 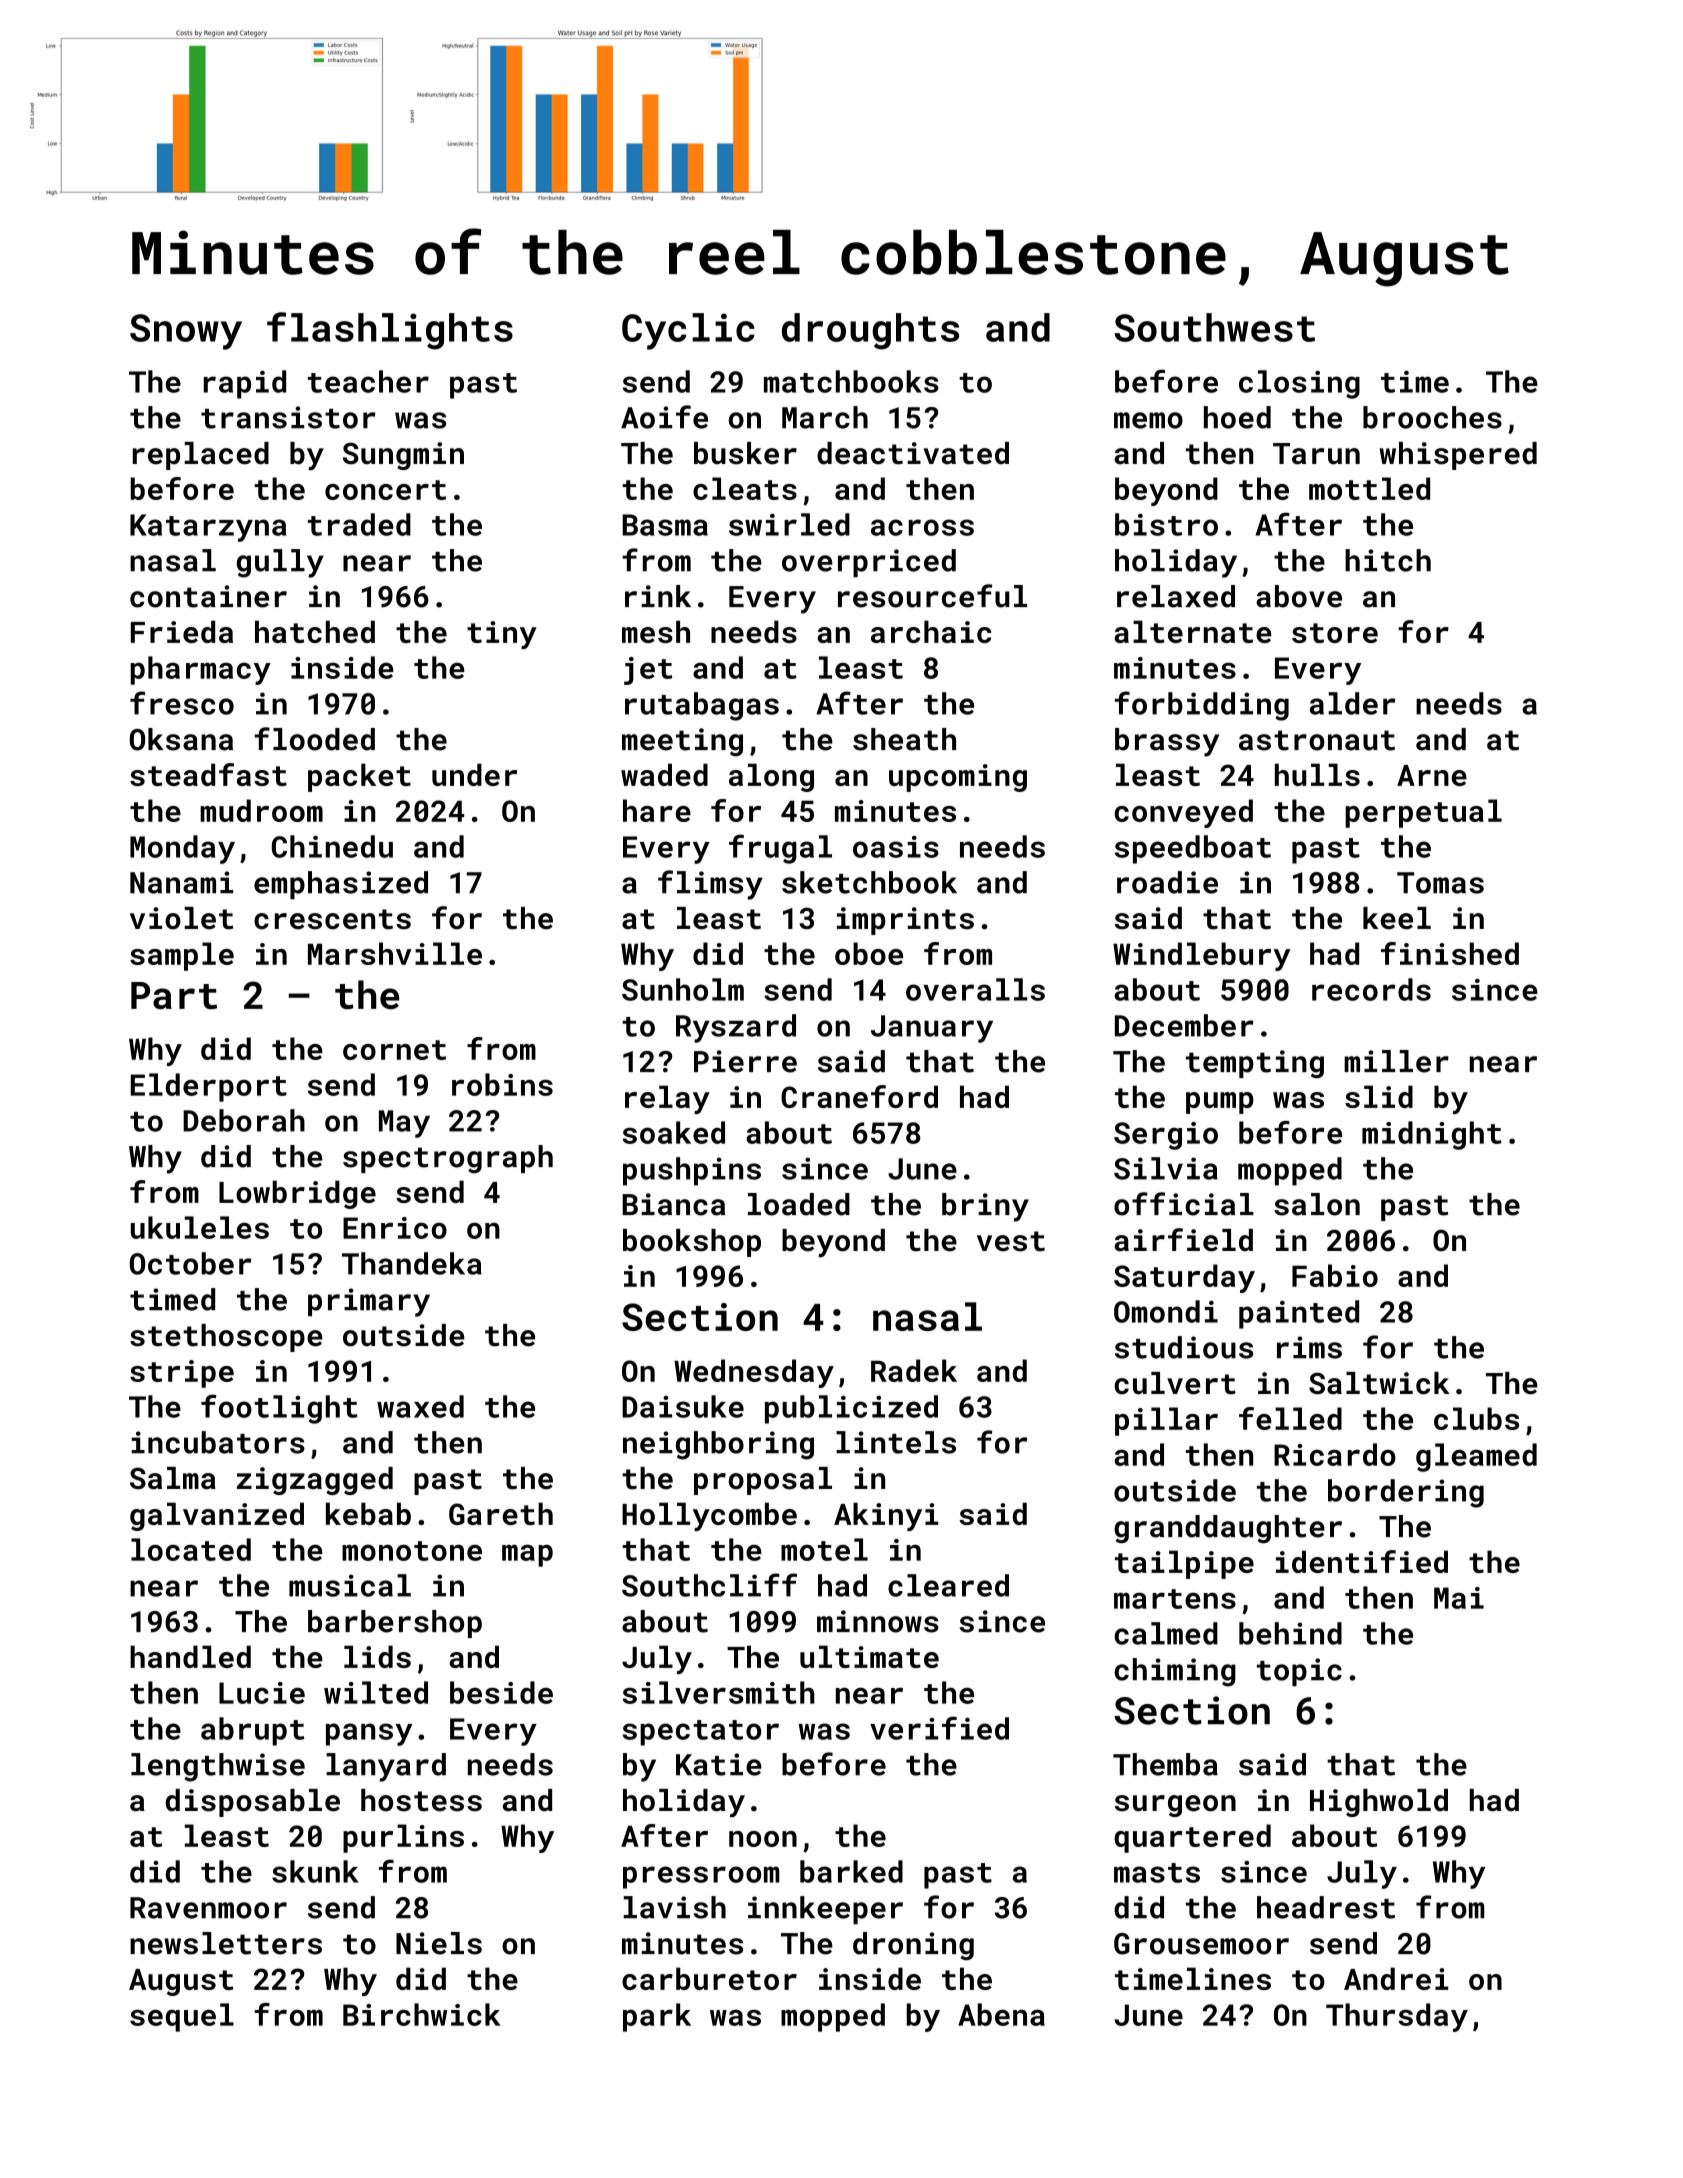 I want to click on purlins, so click(x=403, y=1838).
